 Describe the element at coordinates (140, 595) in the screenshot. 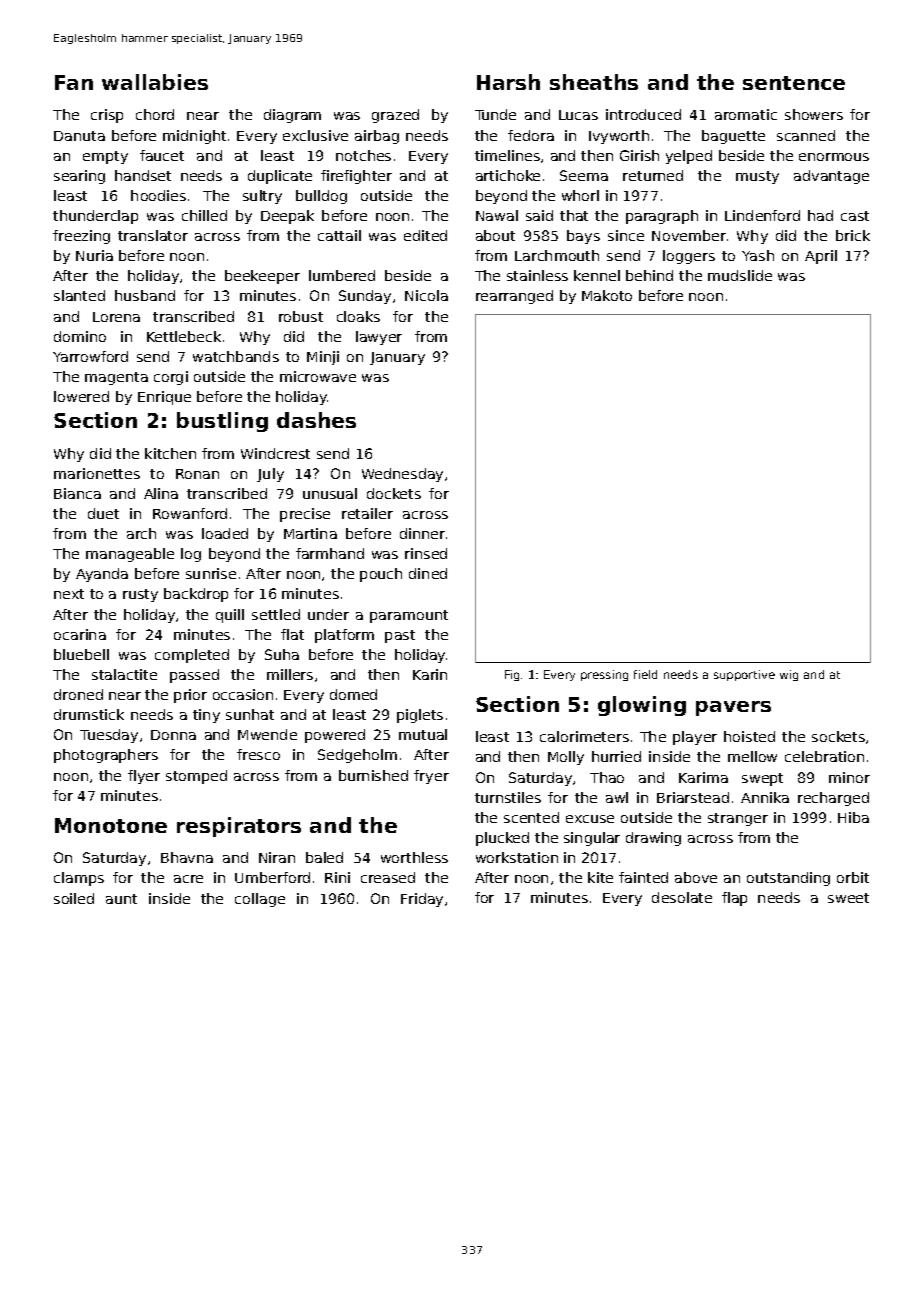

I see `rusty` at that location.
